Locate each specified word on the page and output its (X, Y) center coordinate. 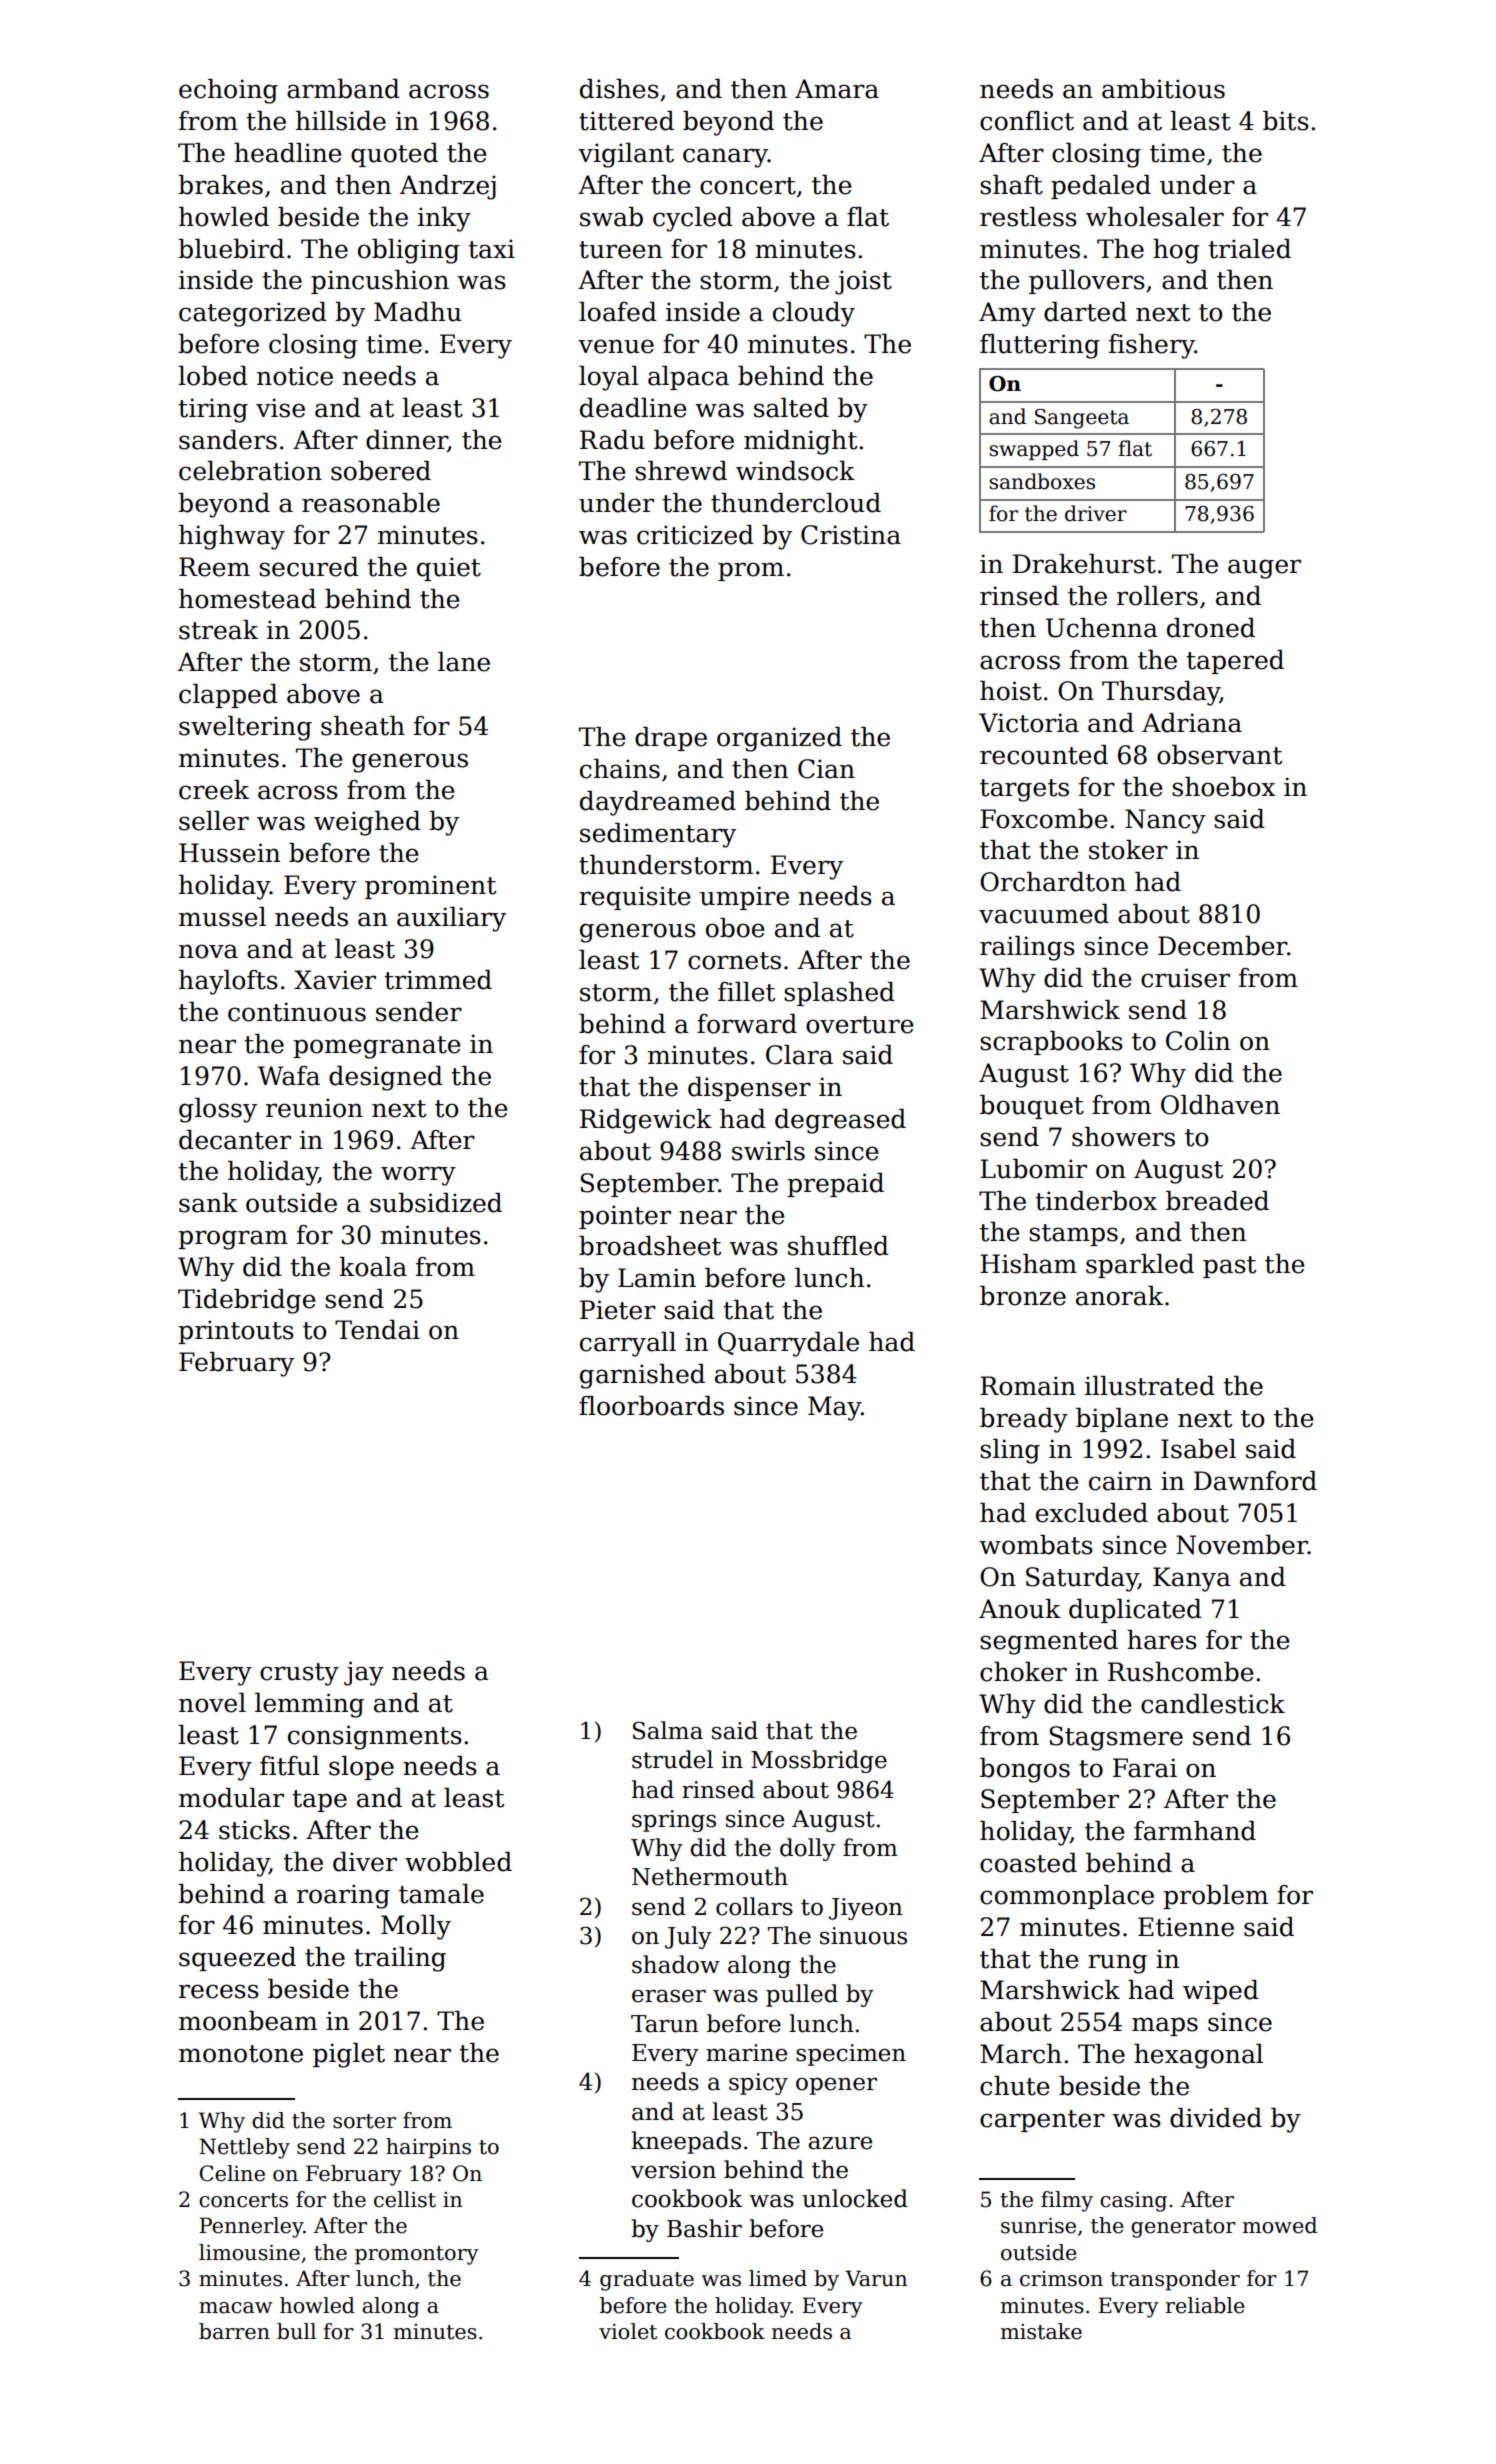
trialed (1249, 249)
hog (1176, 251)
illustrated (1150, 1386)
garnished (642, 1376)
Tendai (377, 1330)
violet (628, 2331)
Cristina (851, 535)
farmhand (1195, 1831)
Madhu (418, 312)
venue (616, 346)
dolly (808, 1849)
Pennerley (251, 2227)
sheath (363, 726)
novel (212, 1703)
